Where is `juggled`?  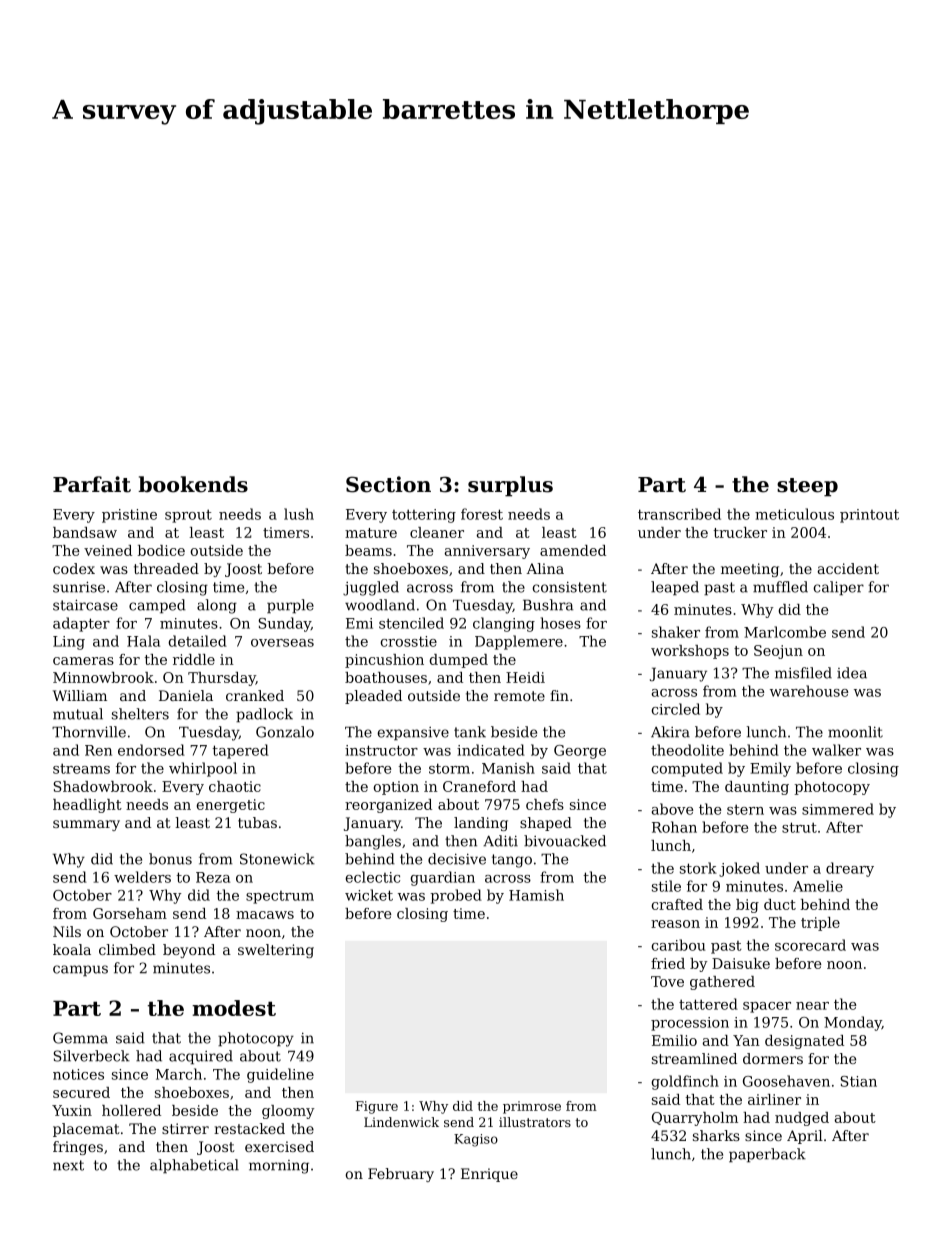 juggled is located at coordinates (371, 588).
